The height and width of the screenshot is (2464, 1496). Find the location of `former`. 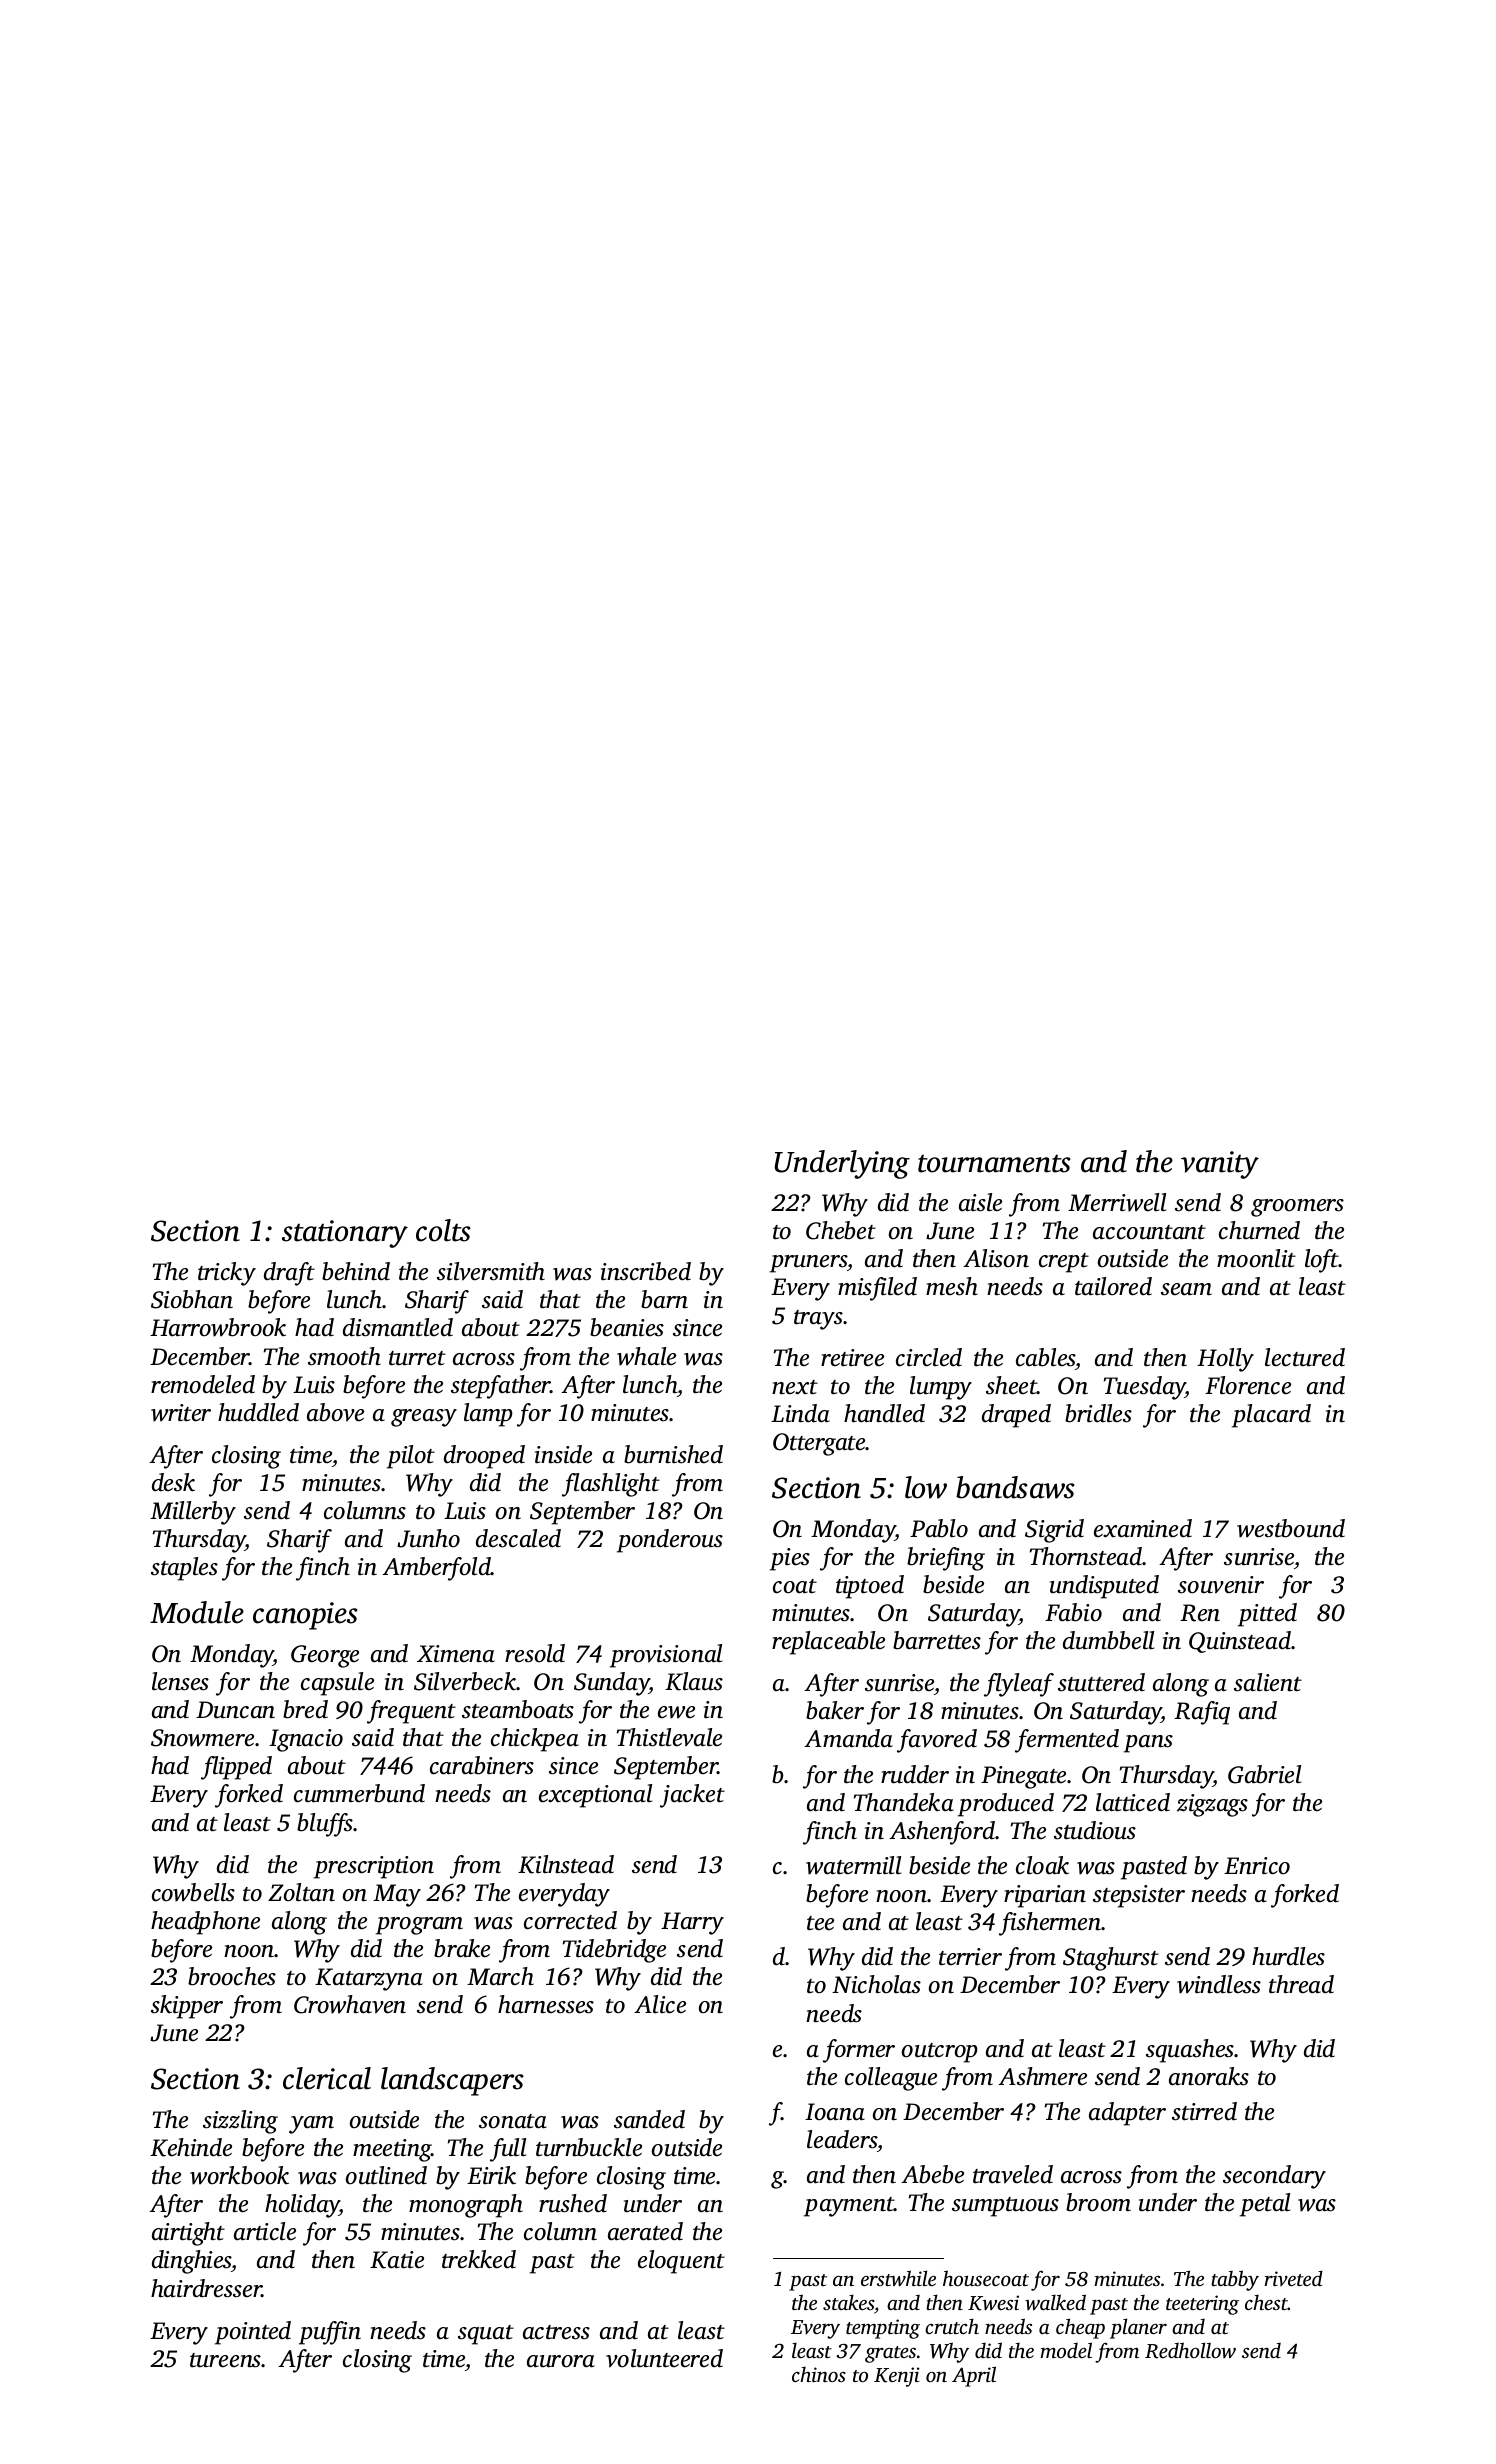

former is located at coordinates (859, 2051).
